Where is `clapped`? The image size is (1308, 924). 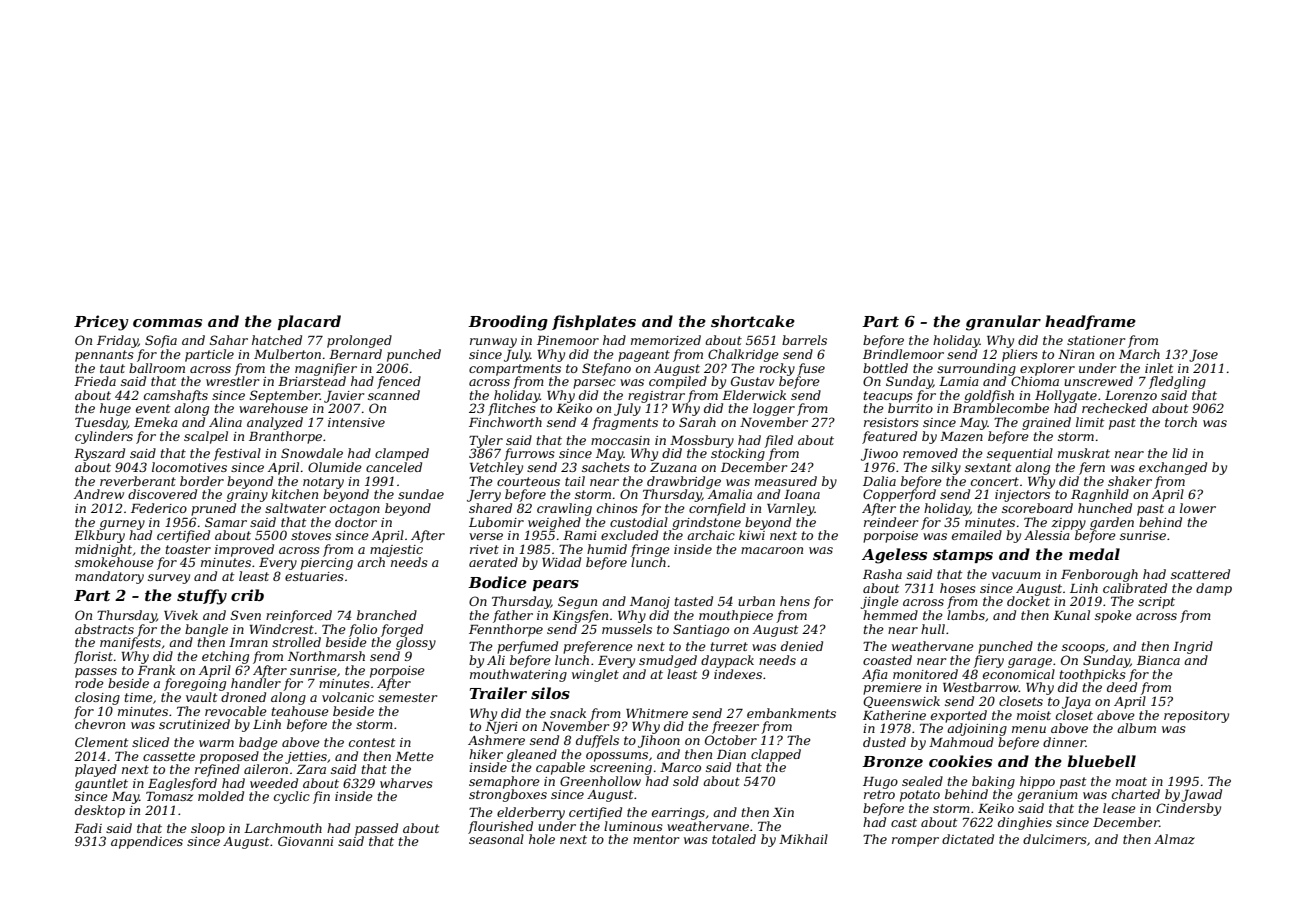 clapped is located at coordinates (776, 755).
